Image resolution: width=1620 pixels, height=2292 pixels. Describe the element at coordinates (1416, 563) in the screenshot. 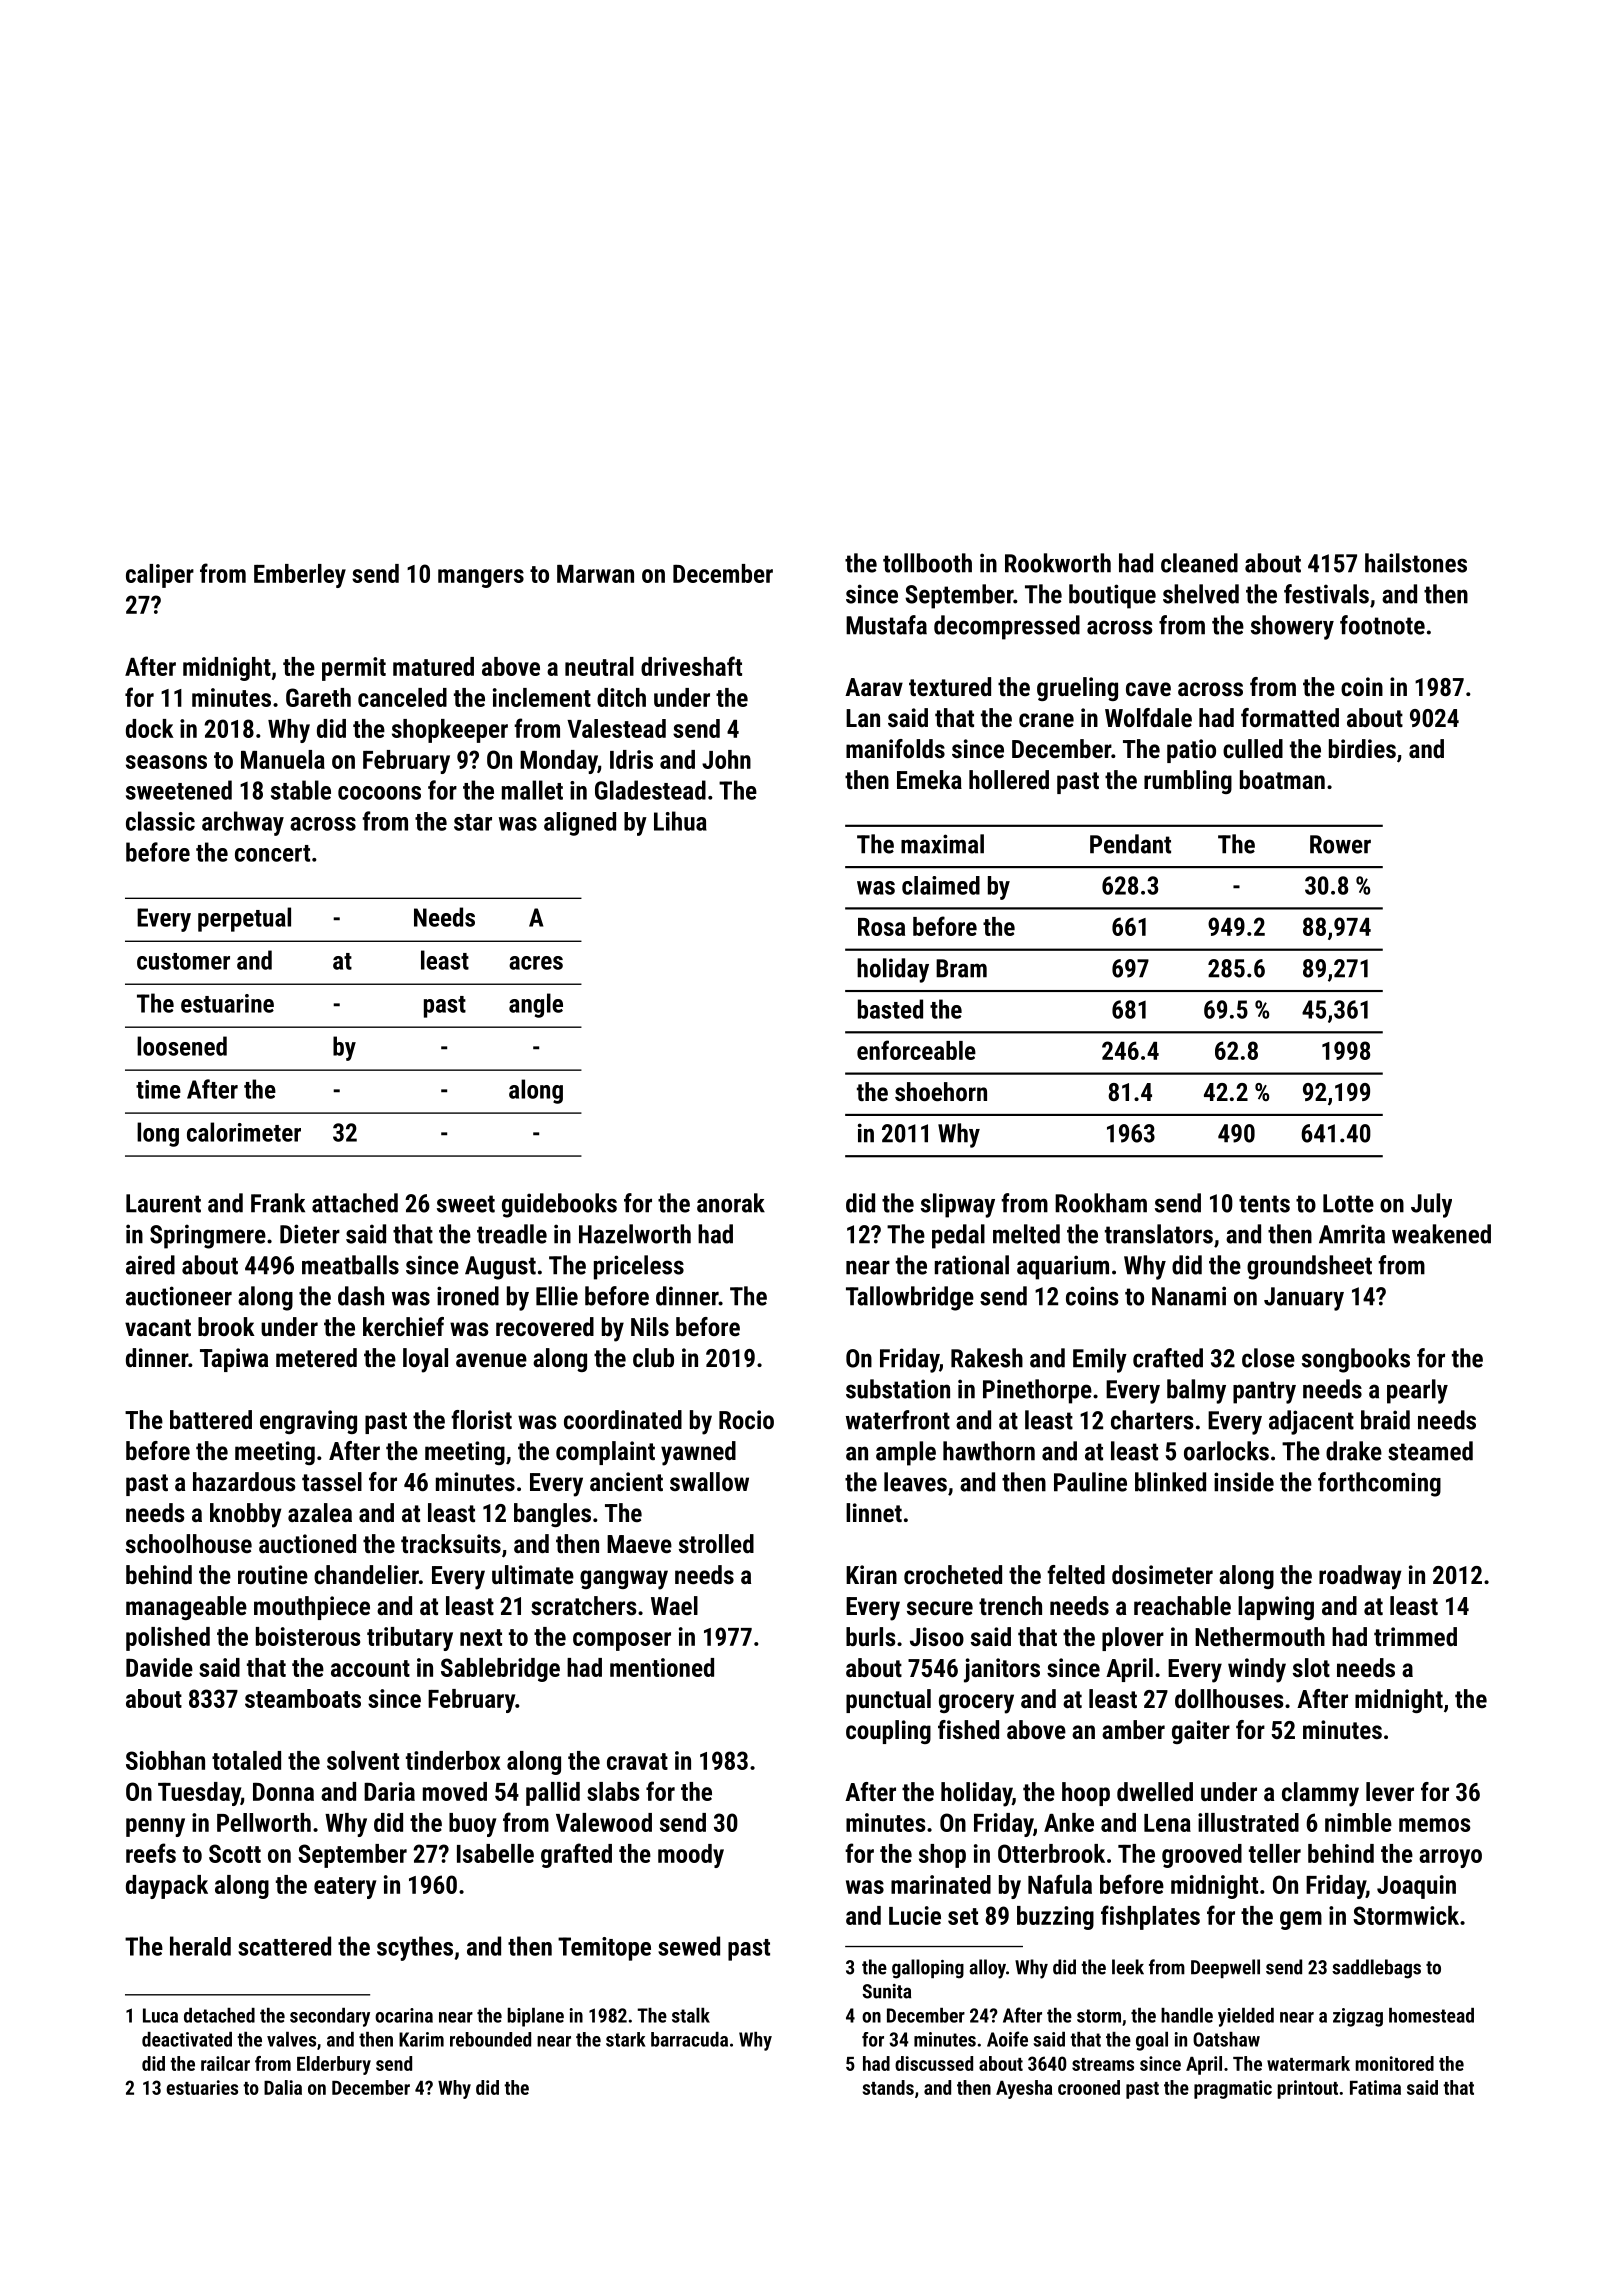

I see `hailstones` at that location.
